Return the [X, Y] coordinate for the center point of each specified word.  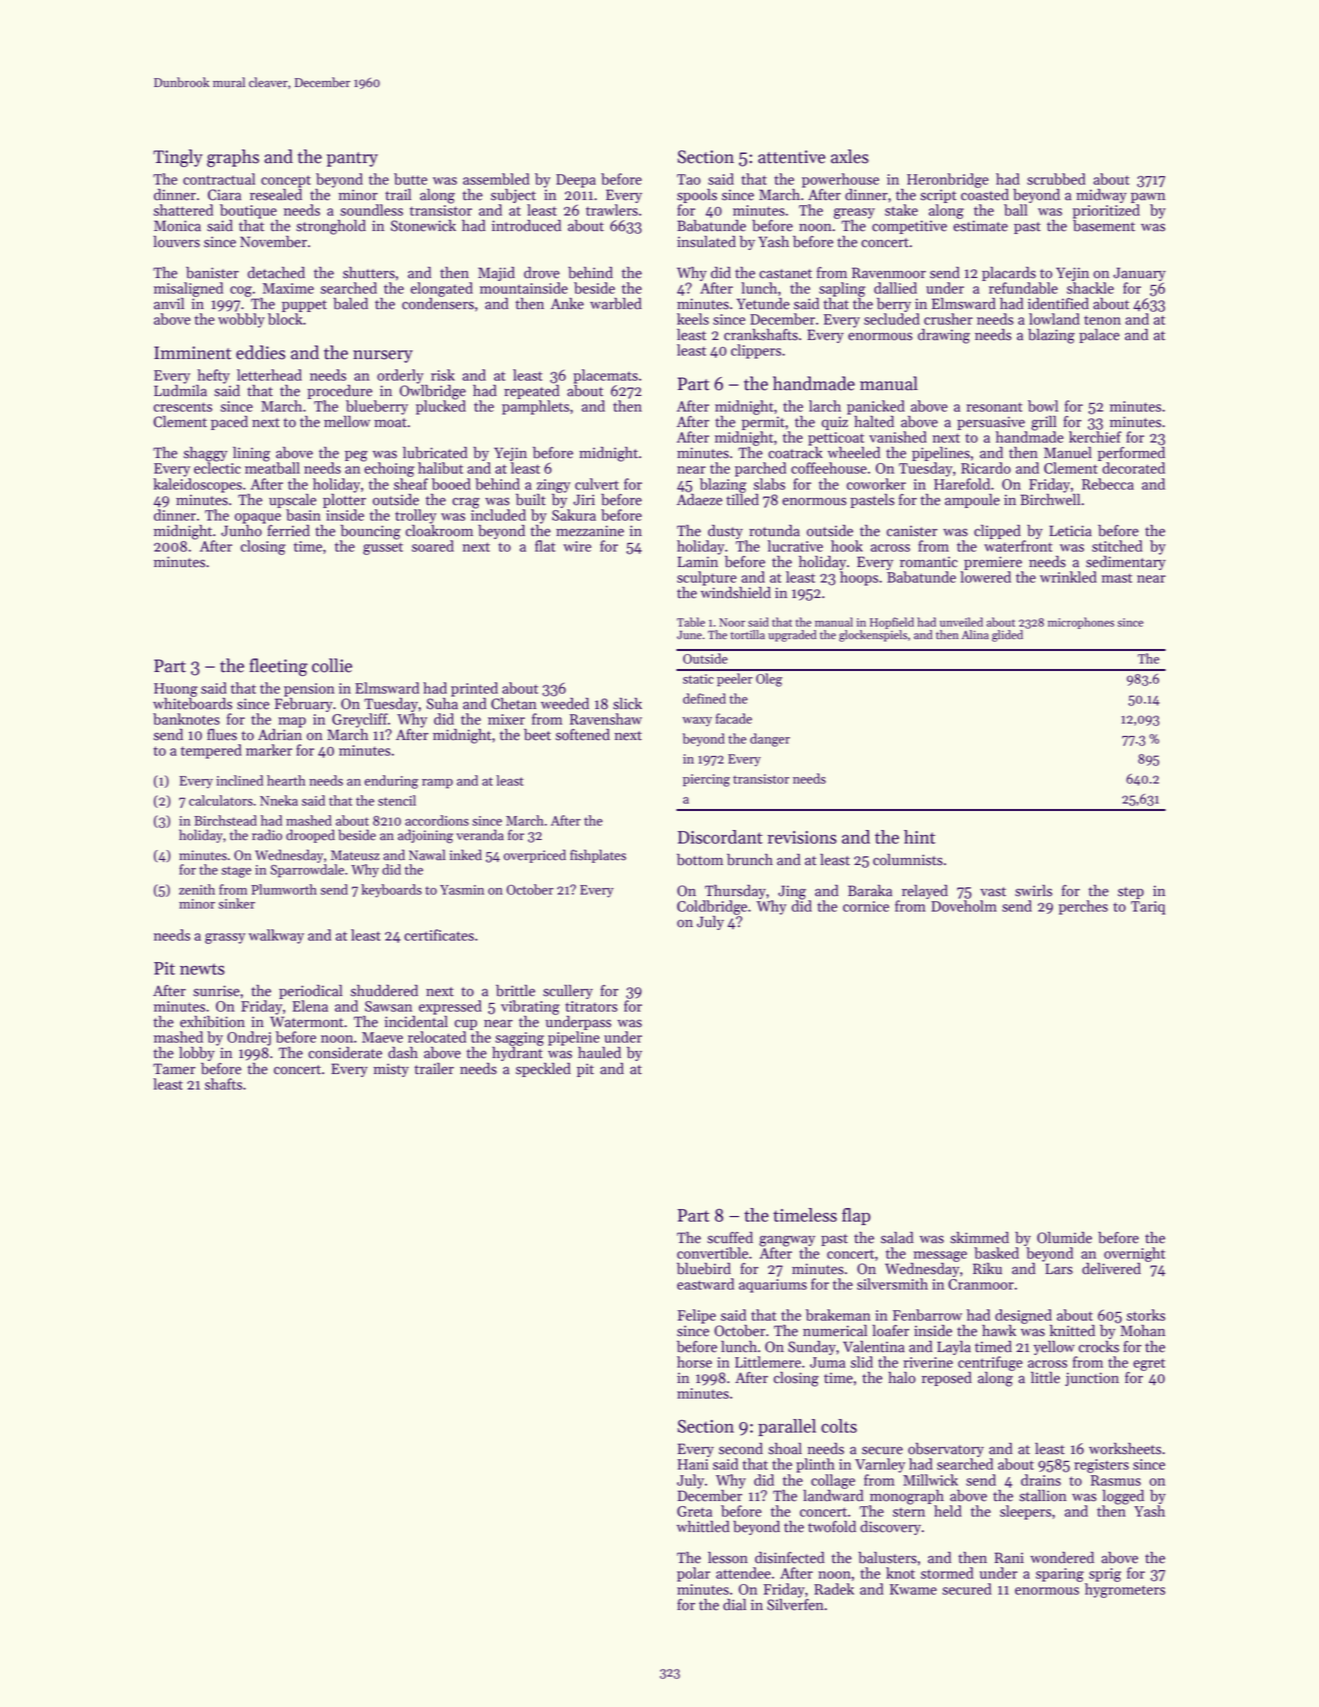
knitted [1072, 1330]
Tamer [174, 1069]
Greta [694, 1511]
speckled [543, 1069]
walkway [276, 936]
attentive [792, 157]
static [698, 679]
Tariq [1148, 908]
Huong [176, 690]
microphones [1081, 623]
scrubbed [1056, 179]
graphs [233, 158]
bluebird [704, 1268]
